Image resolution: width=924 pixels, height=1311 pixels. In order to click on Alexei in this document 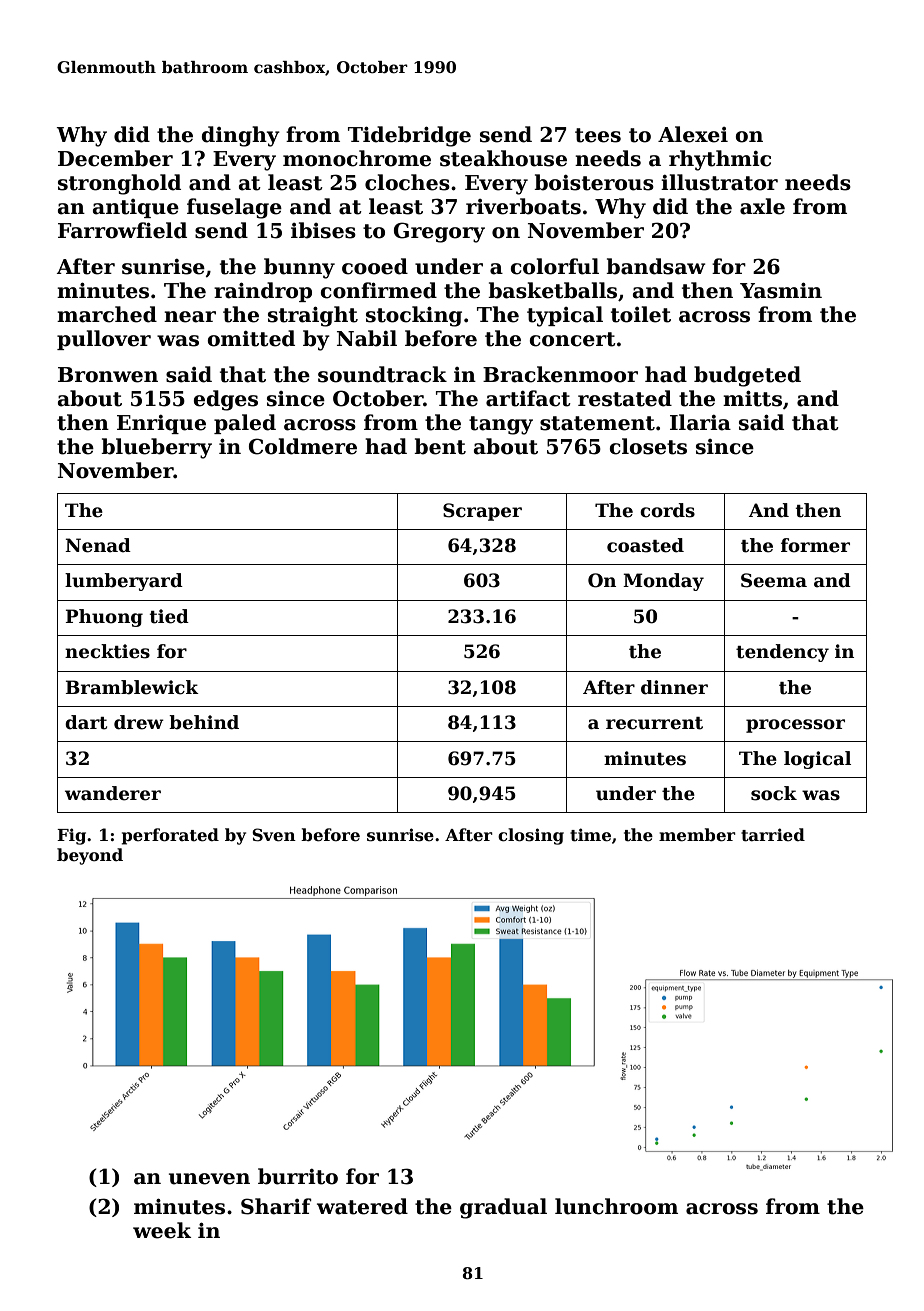, I will do `click(693, 134)`.
